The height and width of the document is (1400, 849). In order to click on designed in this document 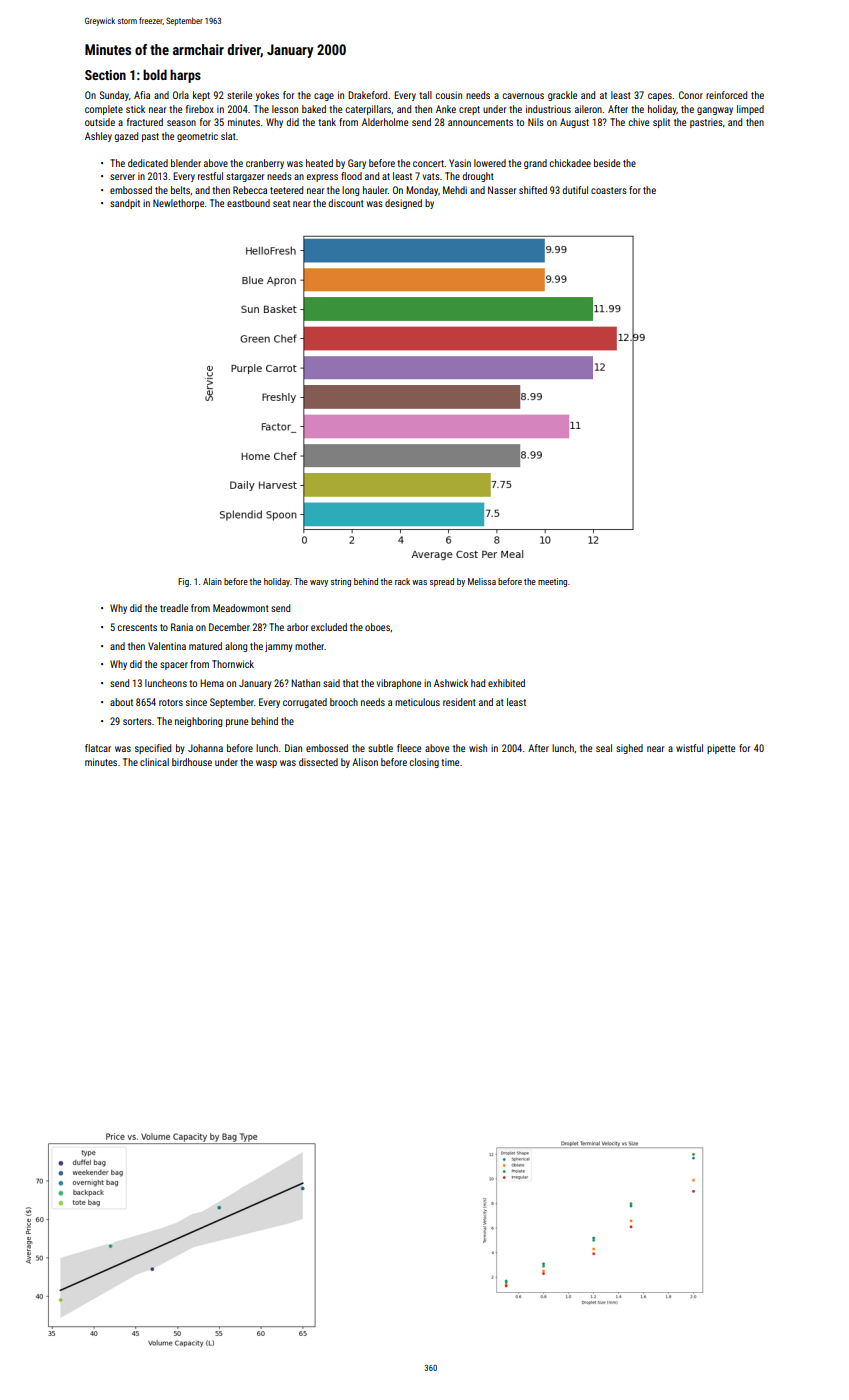, I will do `click(403, 204)`.
